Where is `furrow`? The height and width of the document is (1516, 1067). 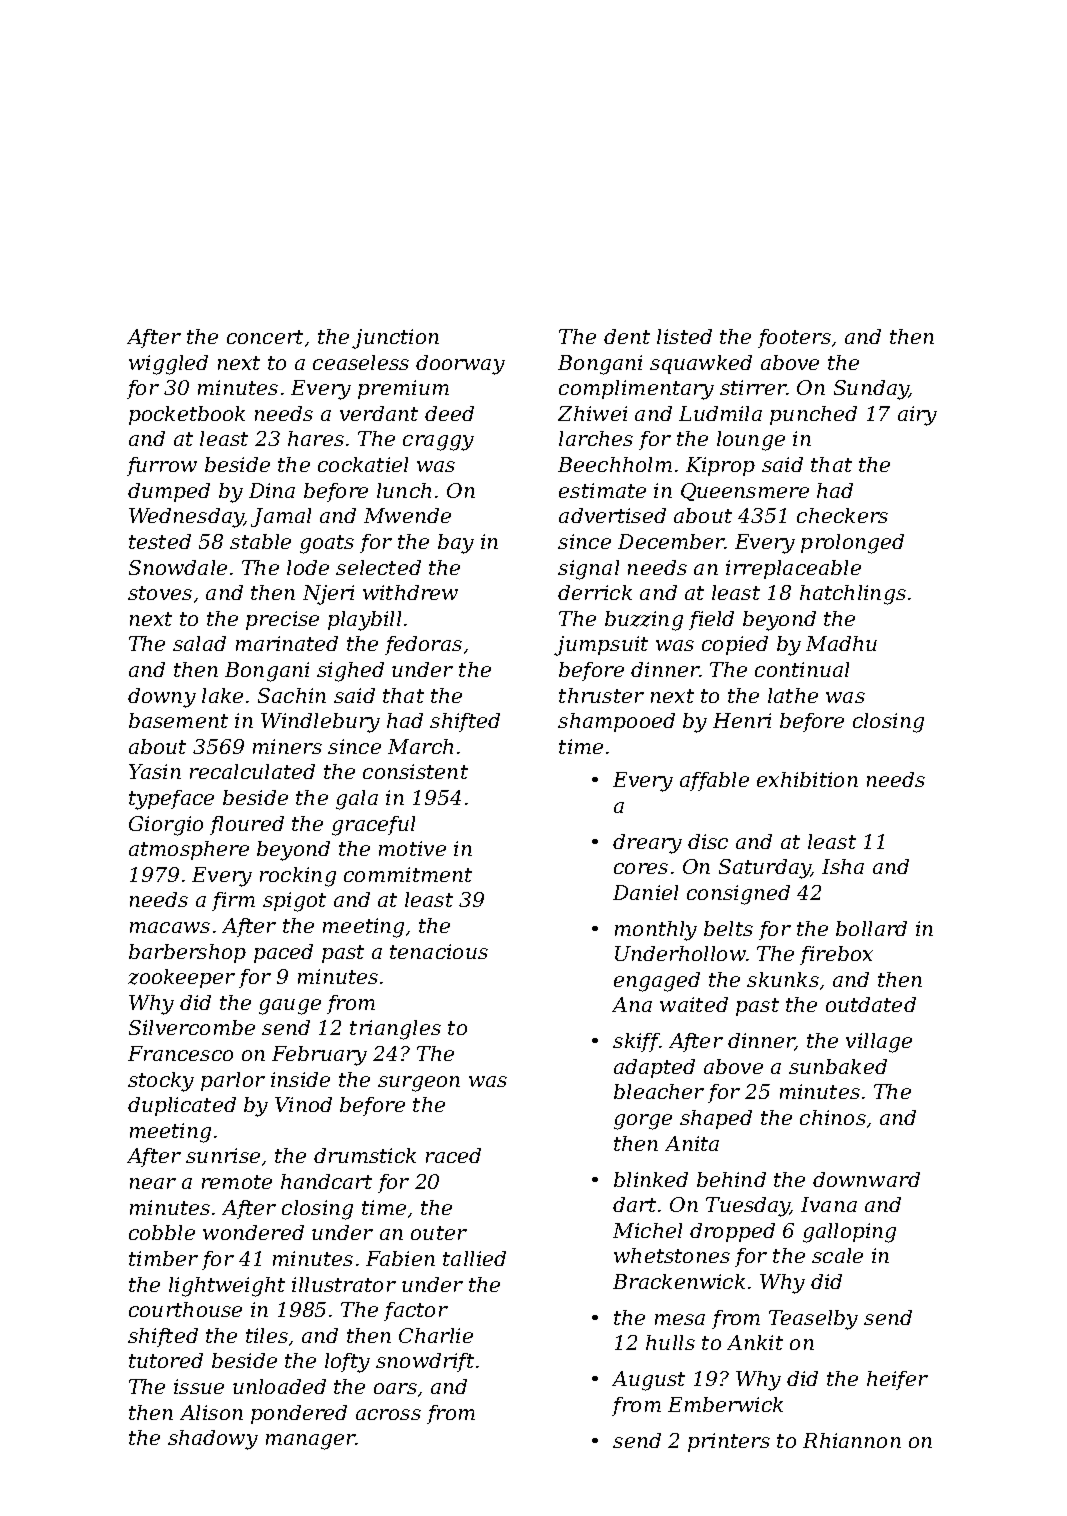 furrow is located at coordinates (162, 466).
